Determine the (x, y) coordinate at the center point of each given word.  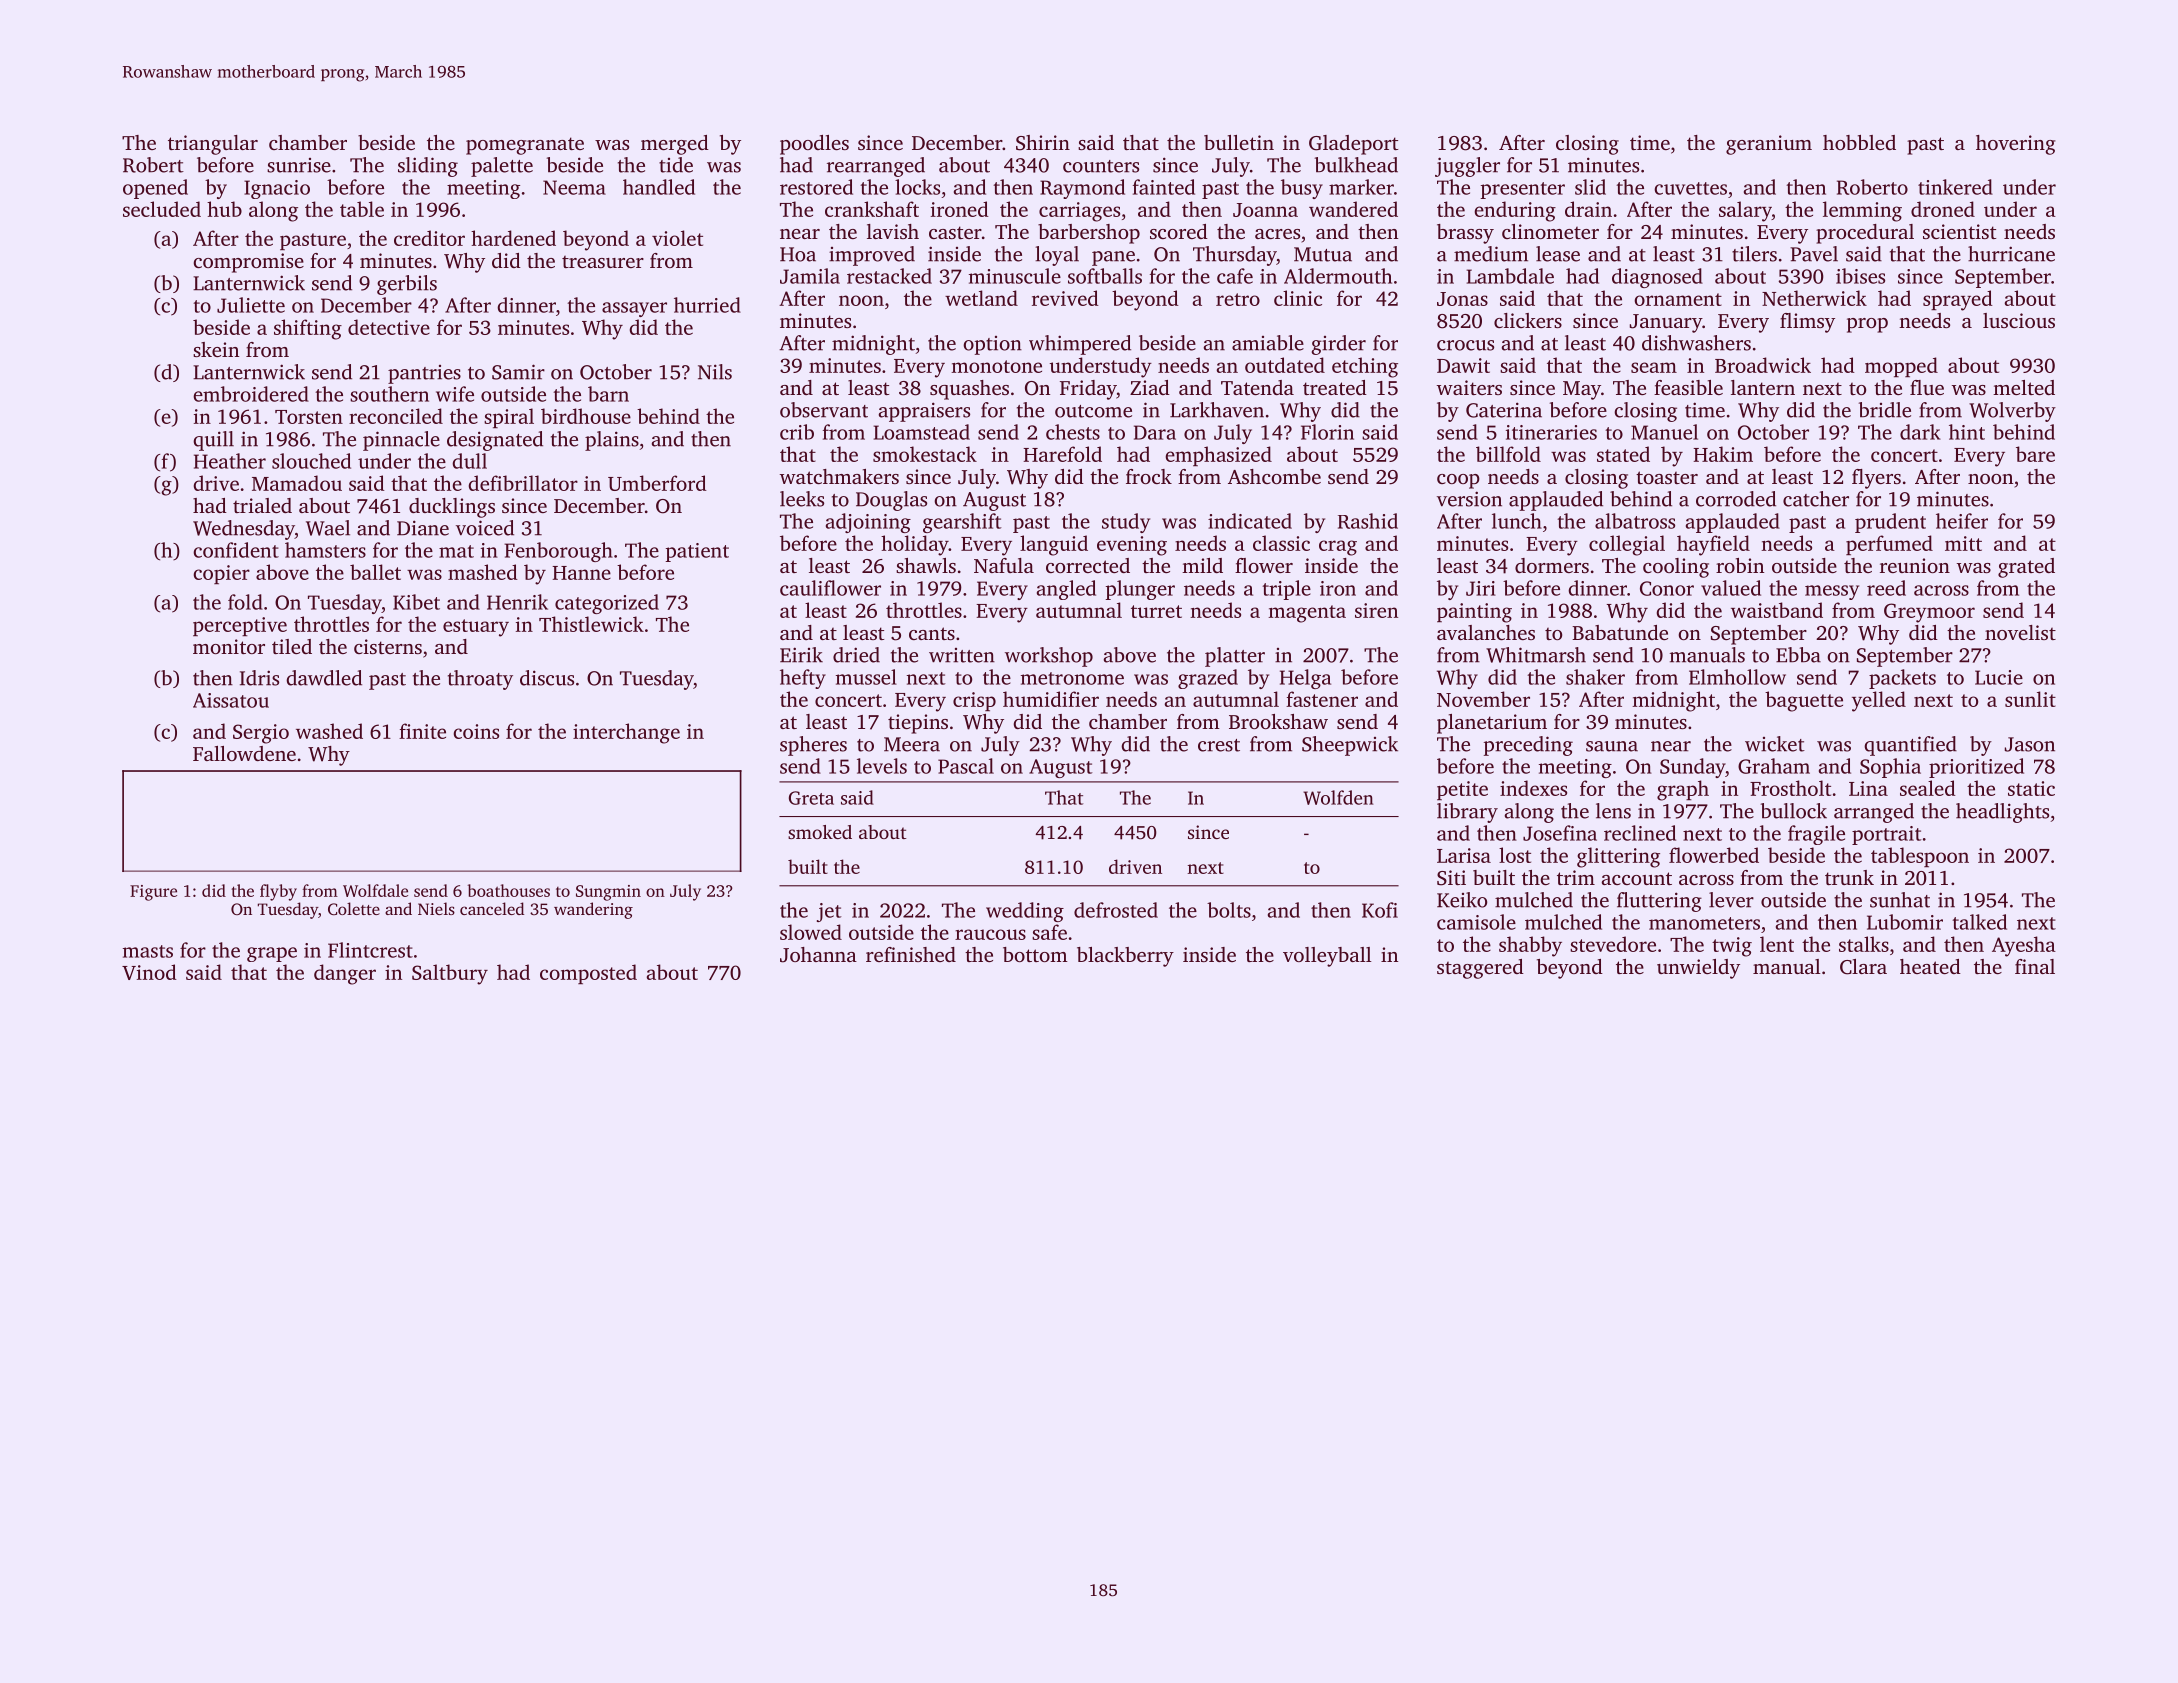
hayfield (1713, 545)
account (1636, 878)
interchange (626, 733)
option (992, 345)
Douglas (891, 501)
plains (612, 441)
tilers (1754, 254)
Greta (811, 798)
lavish (893, 231)
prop (1867, 325)
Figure (153, 893)
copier (221, 574)
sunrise (299, 165)
